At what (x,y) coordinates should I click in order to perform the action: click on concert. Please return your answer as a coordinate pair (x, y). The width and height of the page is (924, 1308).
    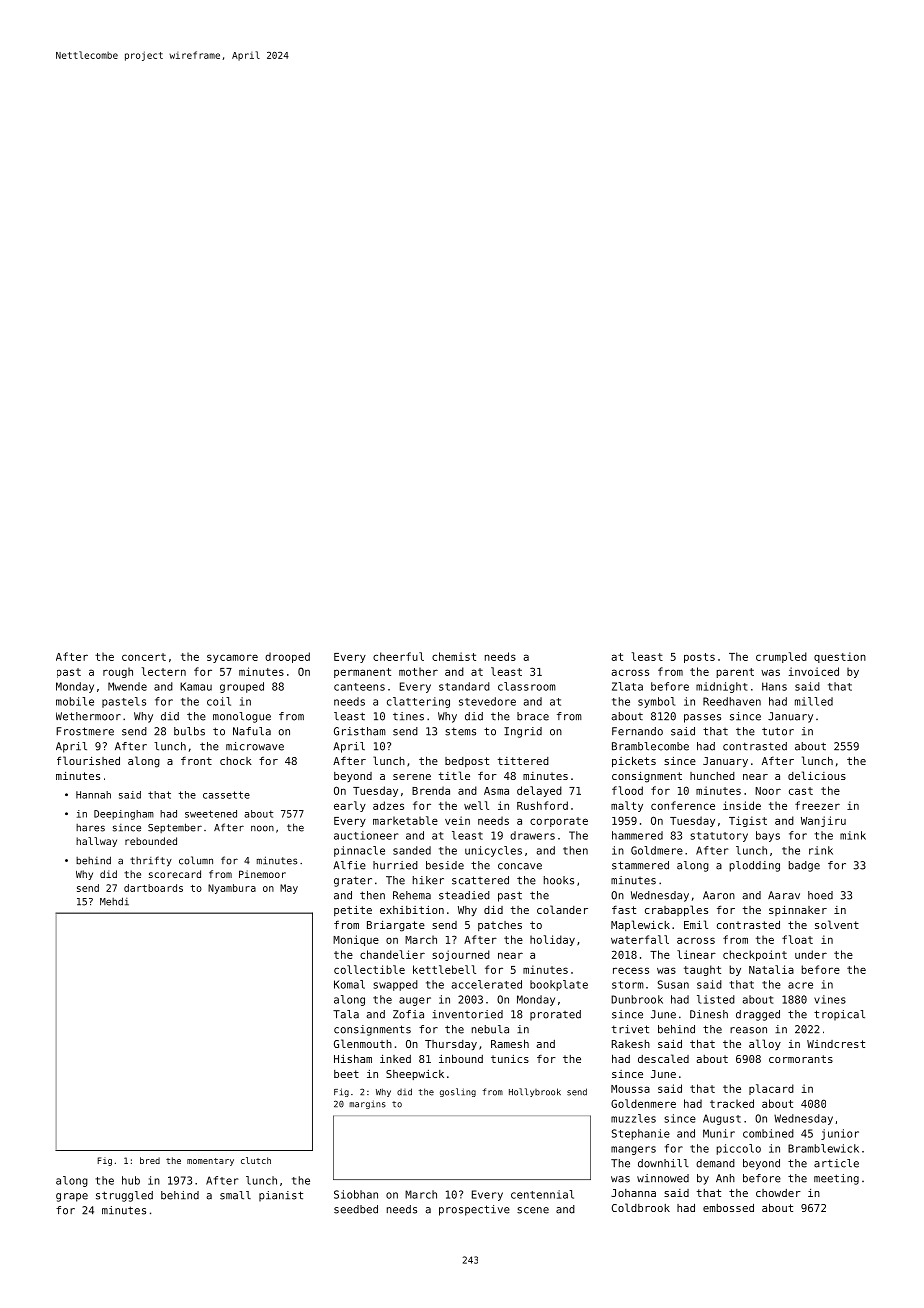
    Looking at the image, I should click on (144, 657).
